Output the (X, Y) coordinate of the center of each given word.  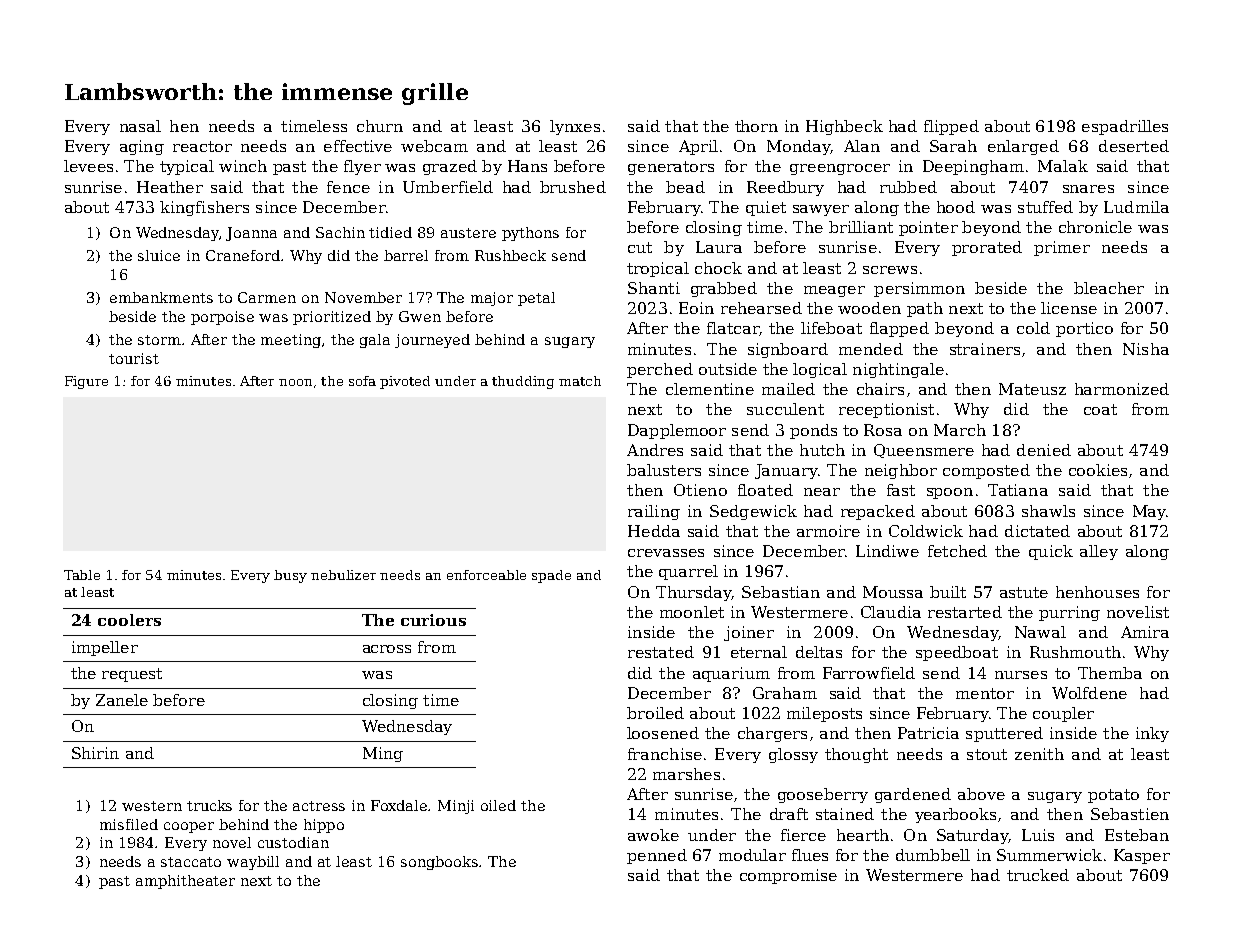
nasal (140, 126)
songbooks (440, 863)
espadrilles (1125, 127)
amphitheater (185, 882)
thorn (756, 126)
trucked (1038, 875)
